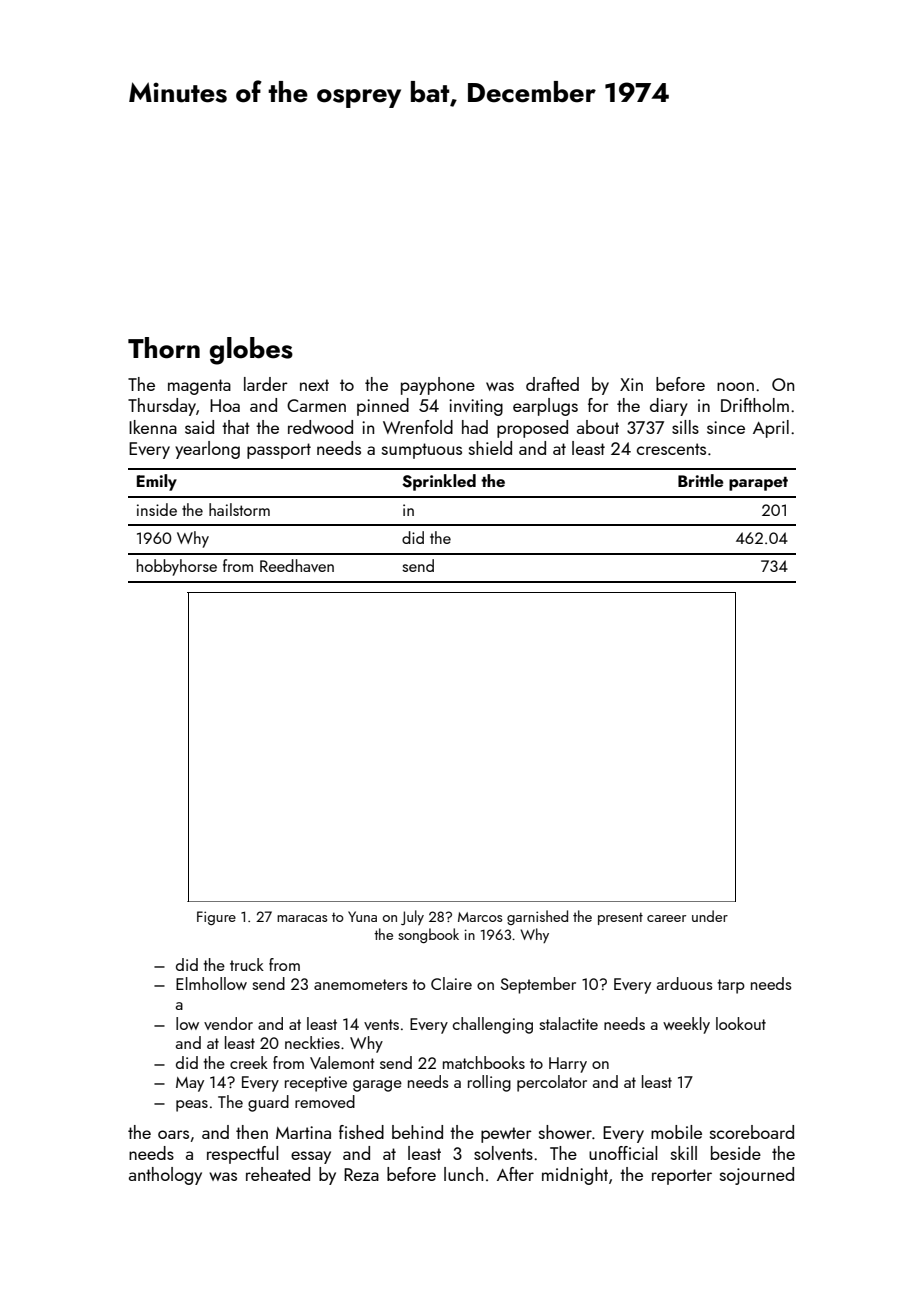 The image size is (924, 1314). I want to click on vendor, so click(228, 1023).
